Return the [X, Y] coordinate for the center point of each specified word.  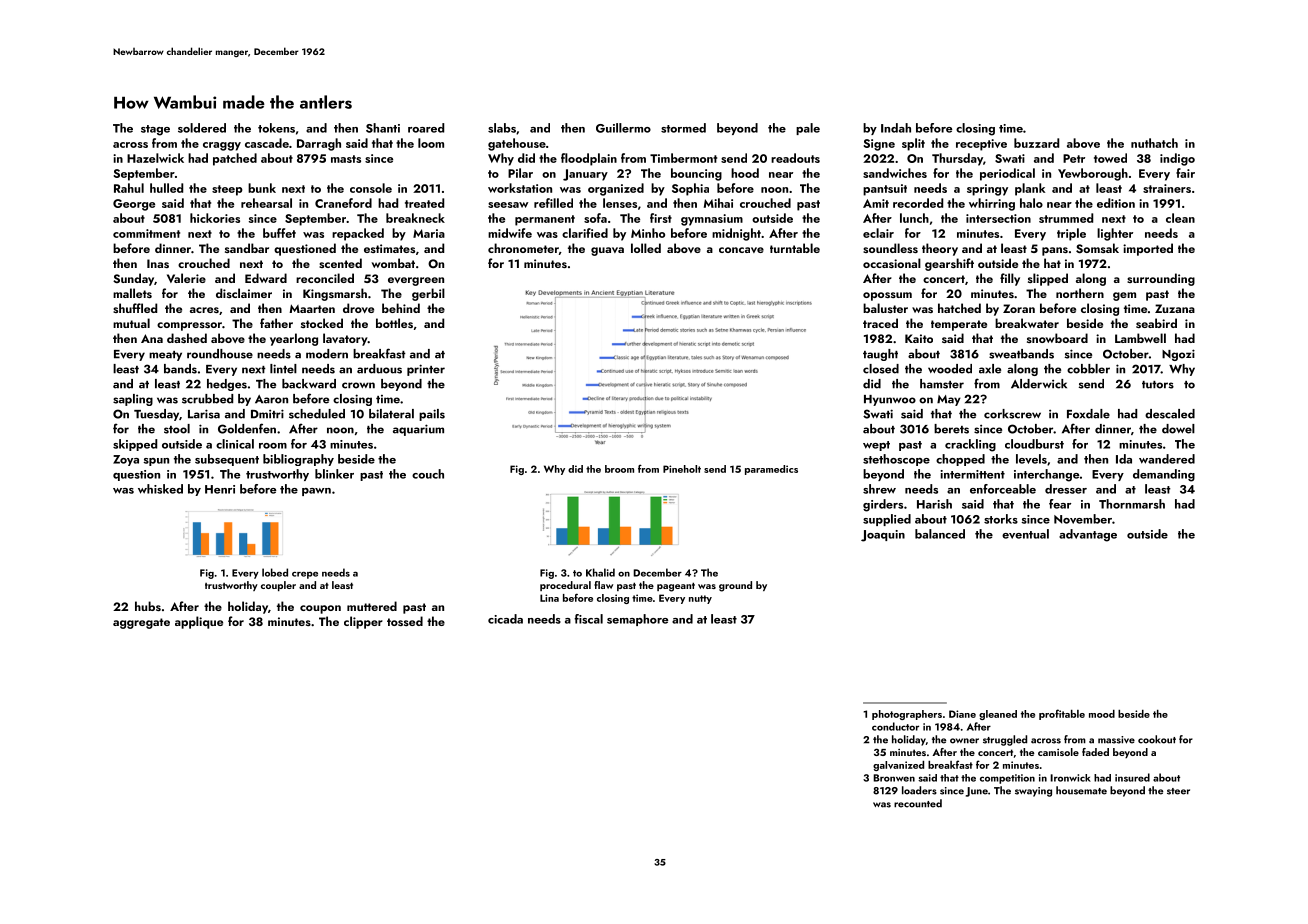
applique [199, 622]
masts [346, 159]
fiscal [588, 619]
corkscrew [1012, 414]
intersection [998, 218]
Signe [879, 145]
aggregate [141, 623]
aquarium [418, 430]
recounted [918, 803]
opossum [887, 296]
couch [428, 474]
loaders [919, 790]
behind [401, 308]
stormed [683, 128]
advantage [1088, 535]
